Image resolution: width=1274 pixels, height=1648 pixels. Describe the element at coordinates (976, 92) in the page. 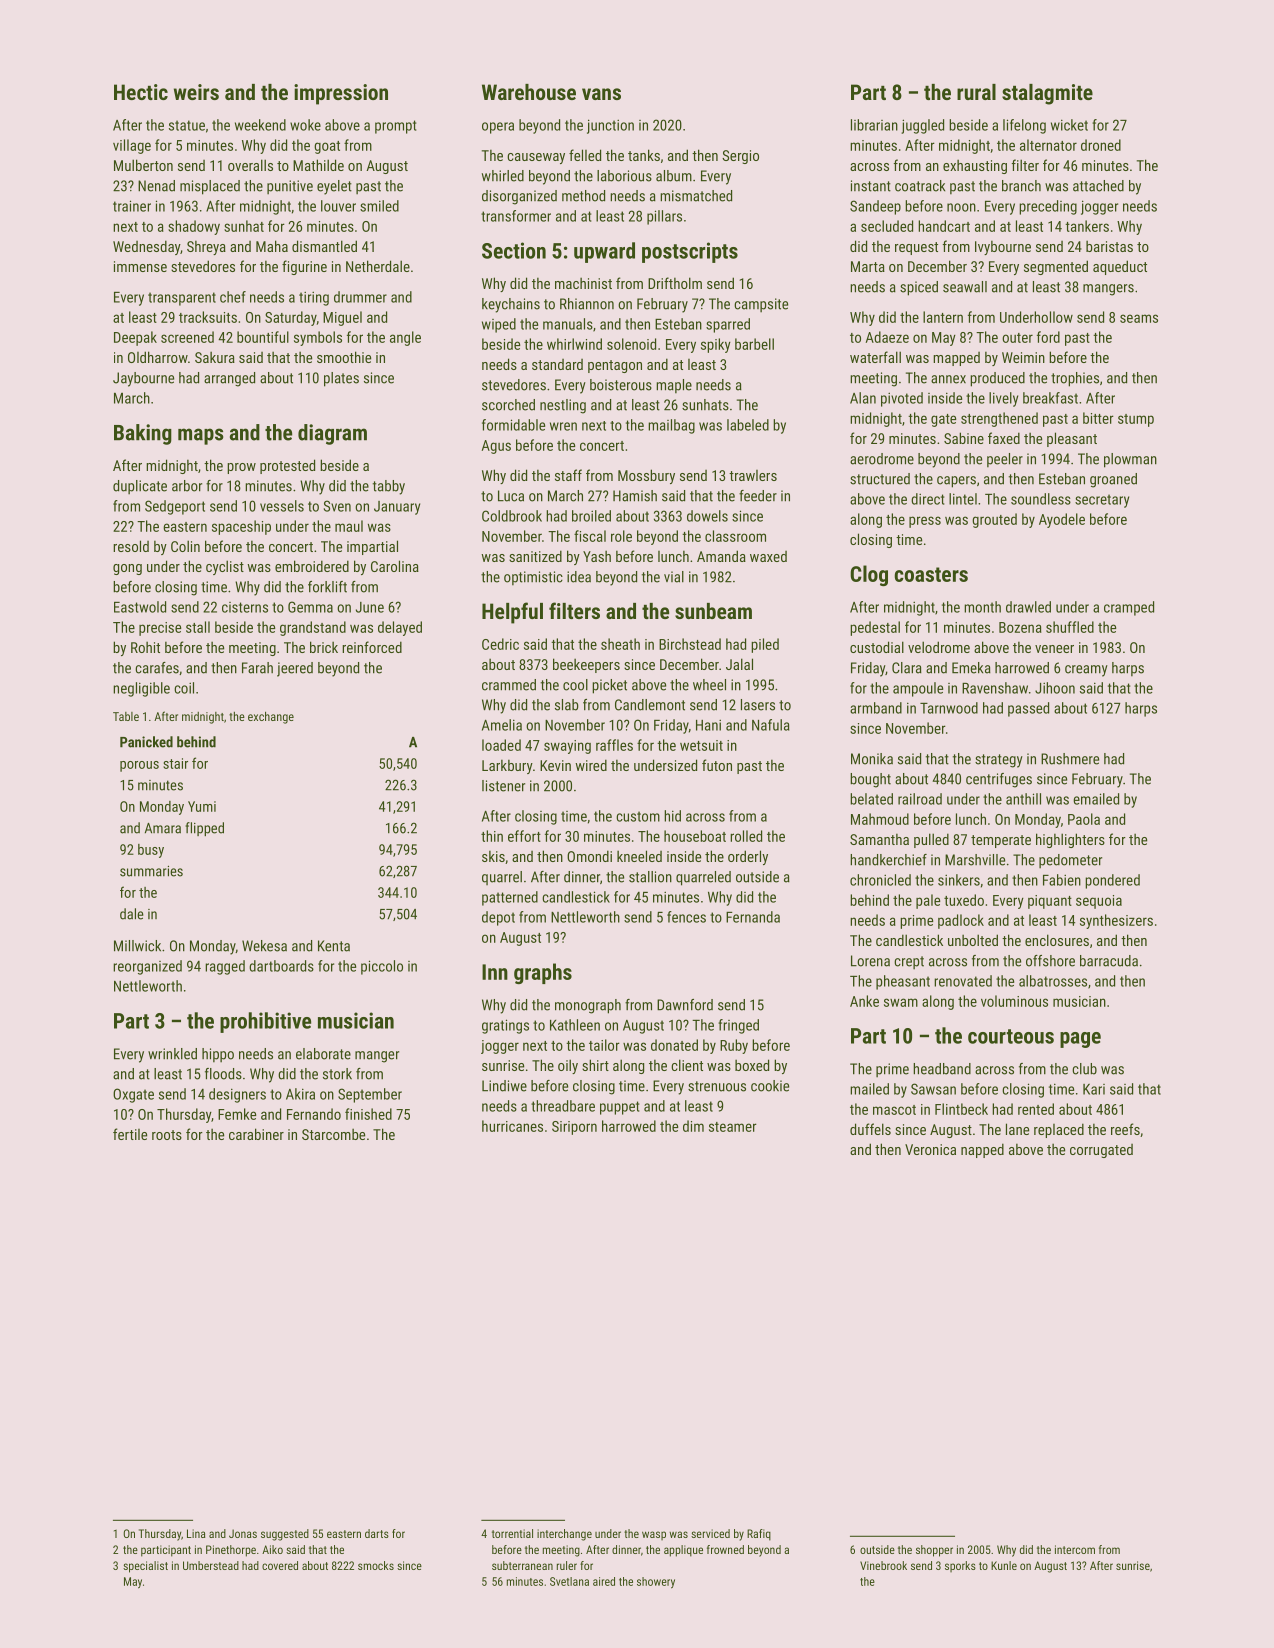

I see `rural` at that location.
